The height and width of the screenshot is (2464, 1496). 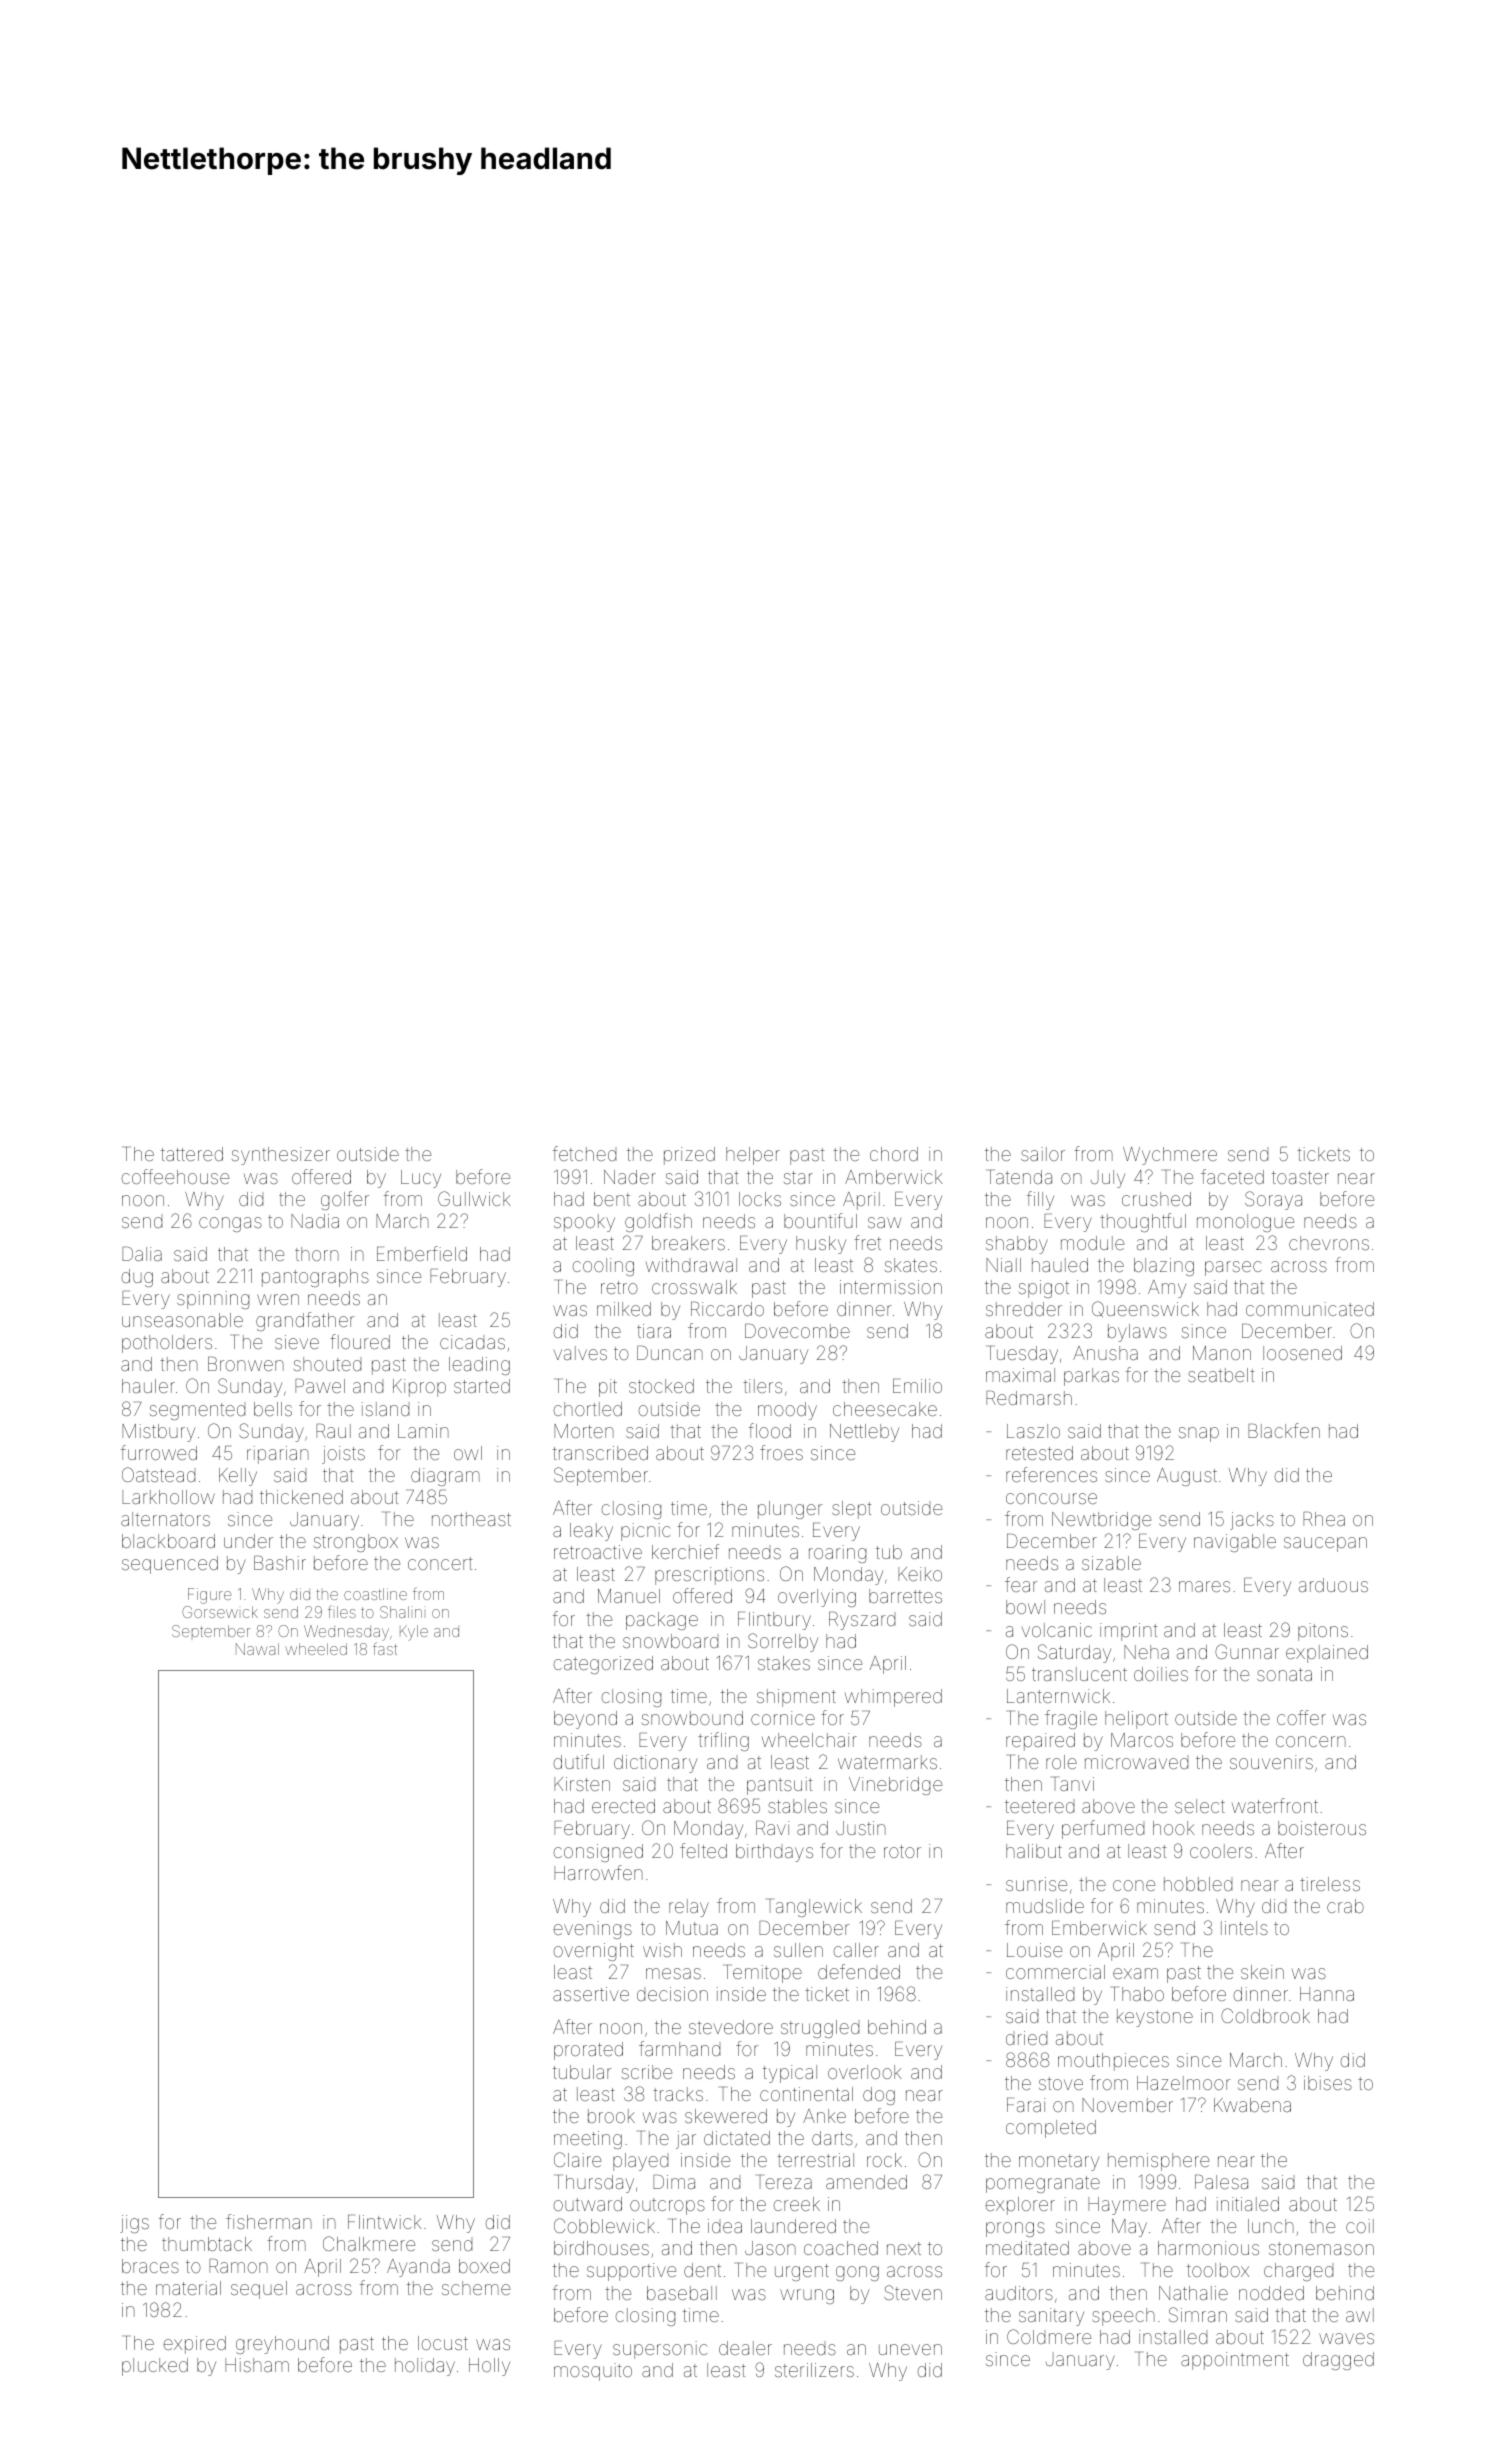 I want to click on Blackfen, so click(x=1284, y=1430).
